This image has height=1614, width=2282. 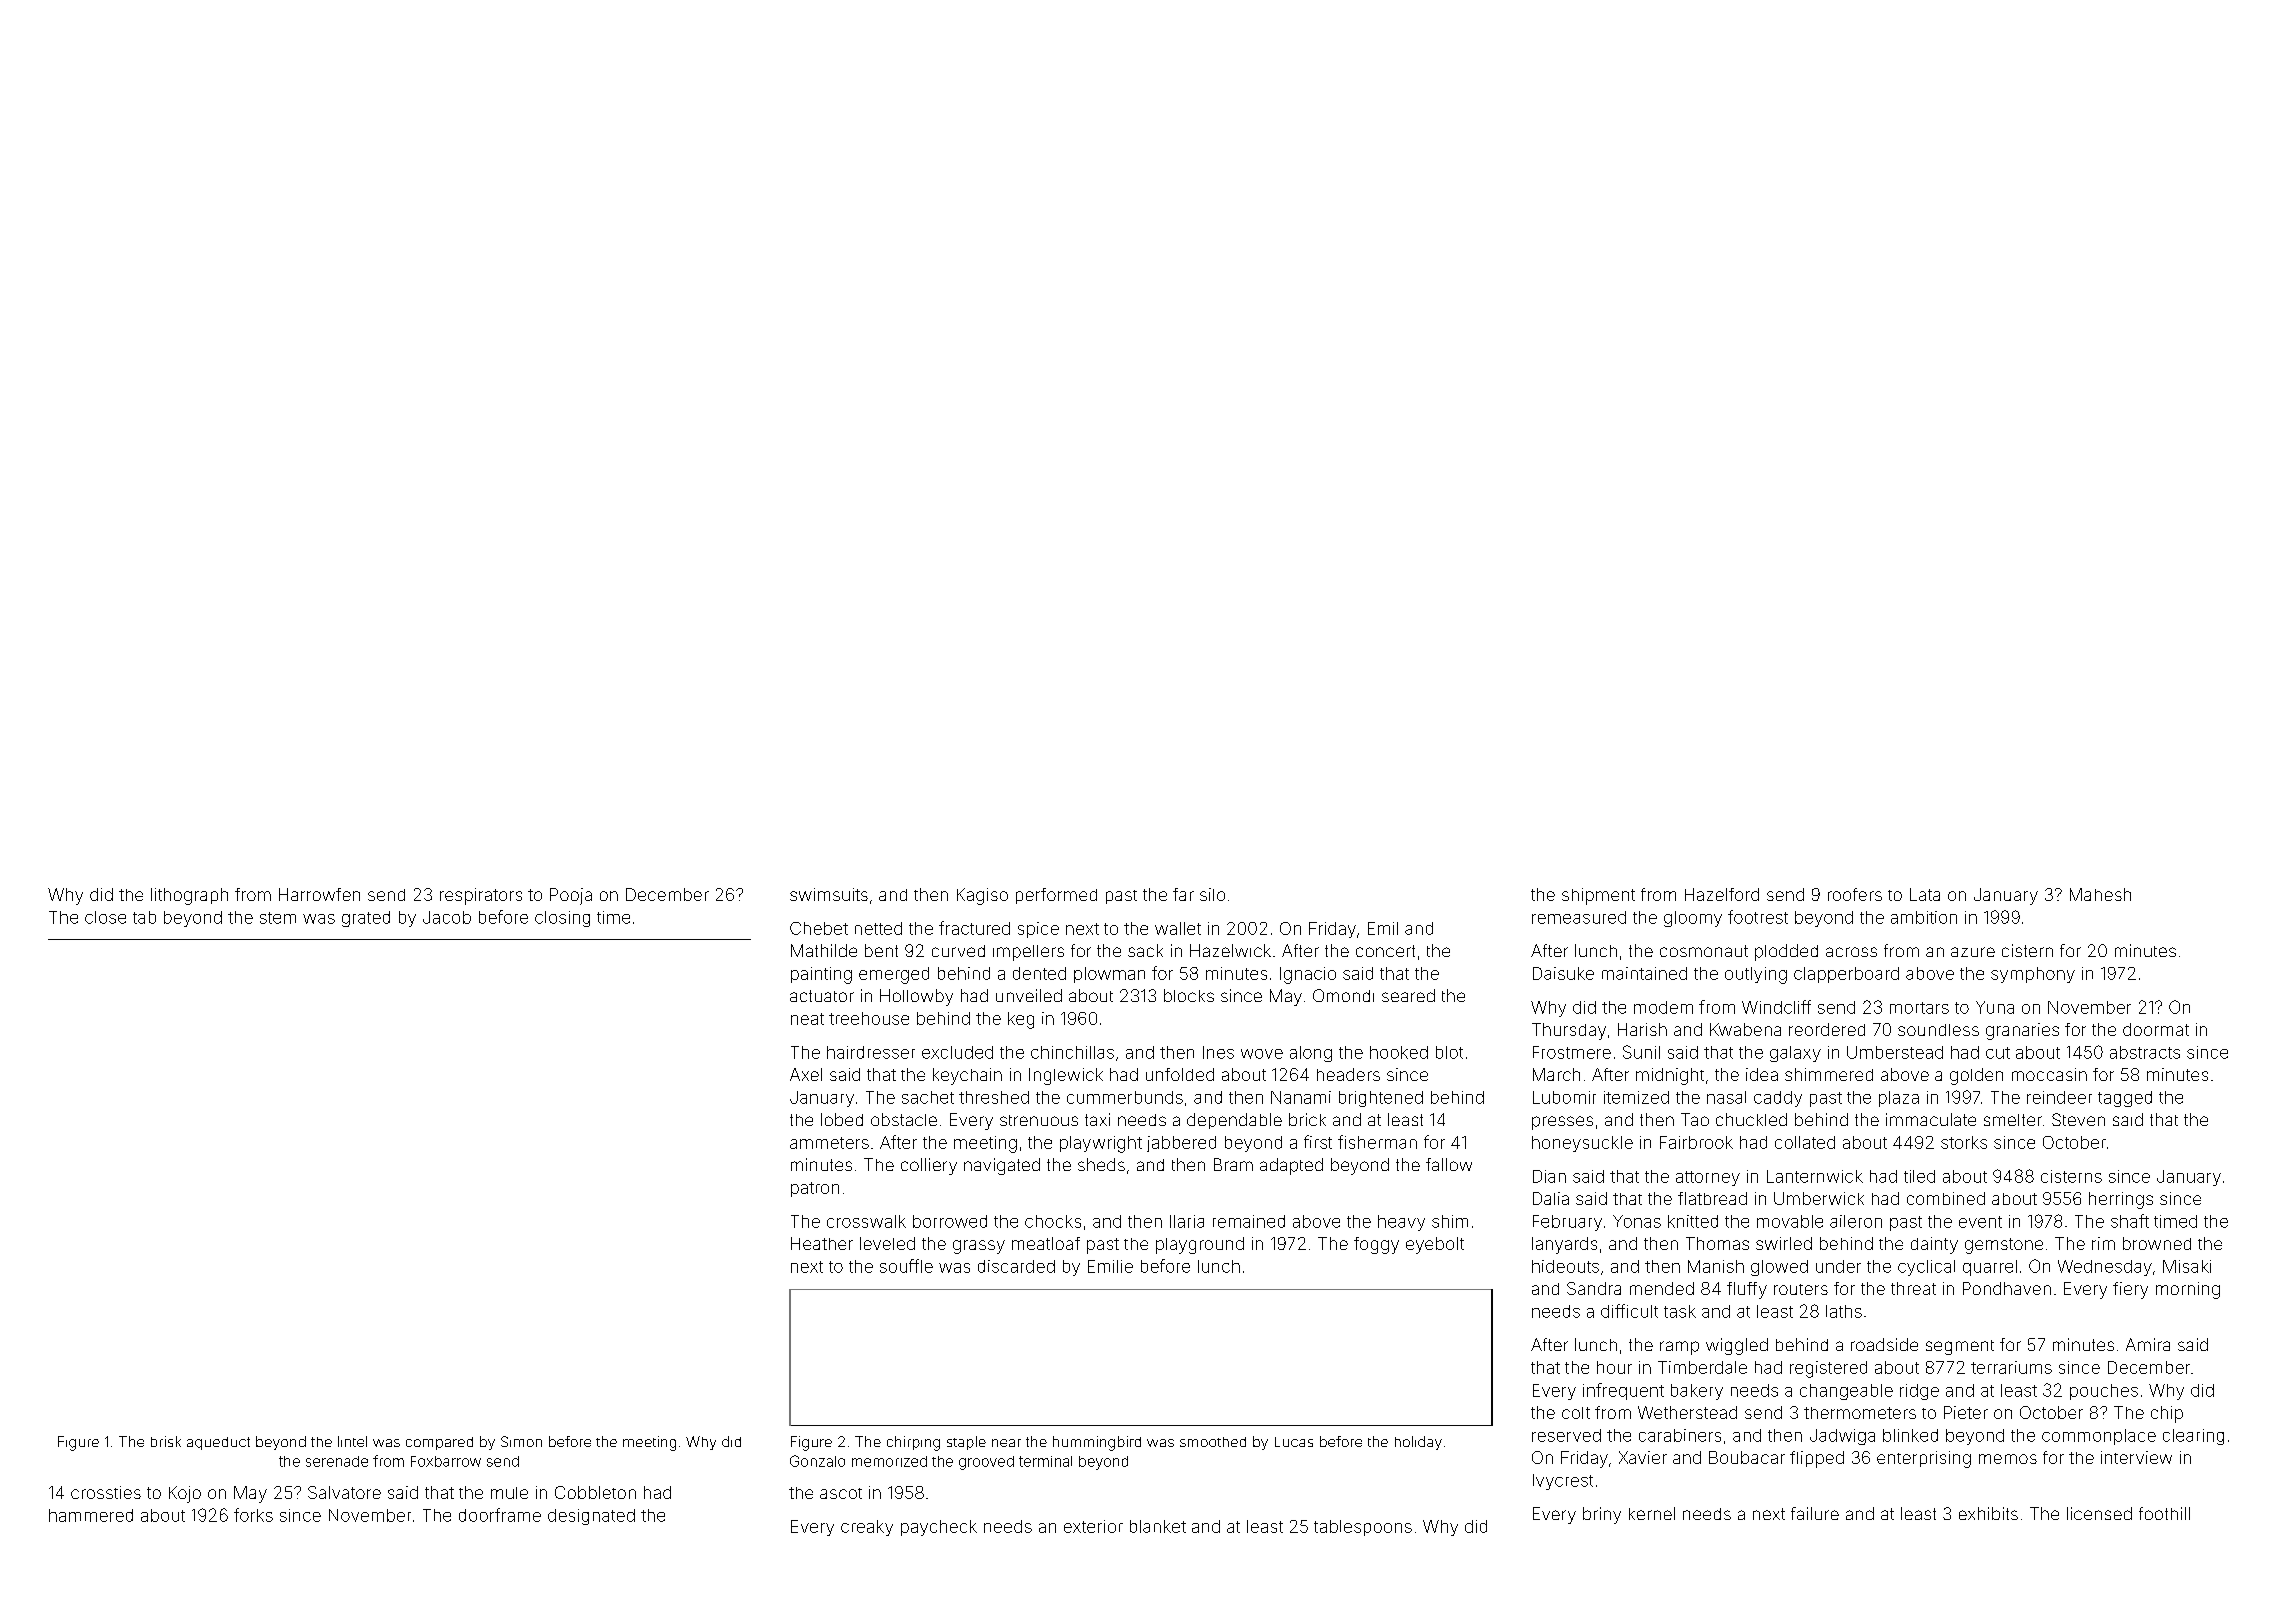 What do you see at coordinates (1158, 1526) in the image?
I see `blanket` at bounding box center [1158, 1526].
